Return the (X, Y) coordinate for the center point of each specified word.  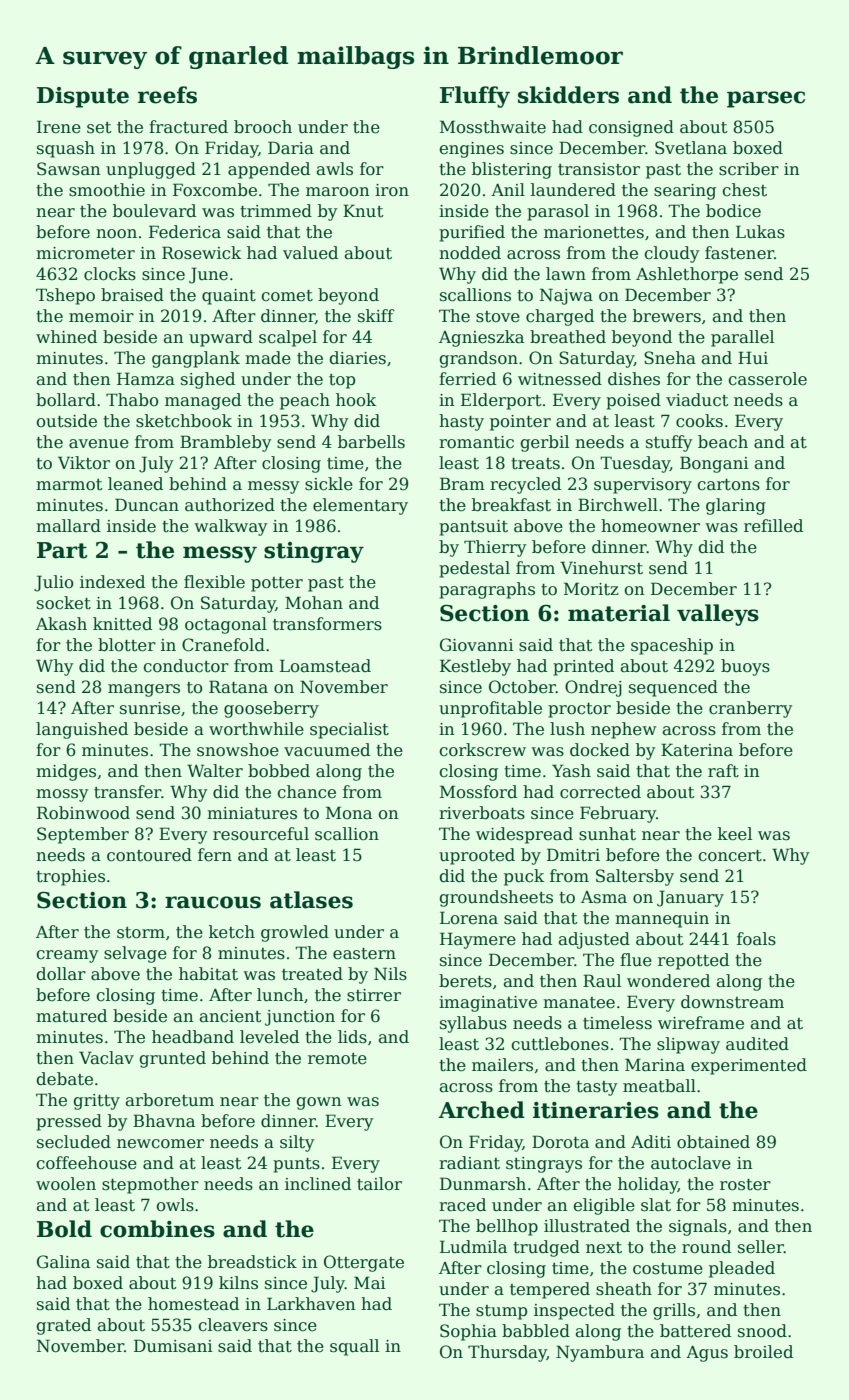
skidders (568, 95)
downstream (732, 1002)
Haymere (478, 940)
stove (498, 317)
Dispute (83, 97)
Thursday (507, 1353)
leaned (135, 484)
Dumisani (173, 1346)
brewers (667, 316)
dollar (61, 974)
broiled (763, 1352)
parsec (766, 99)
